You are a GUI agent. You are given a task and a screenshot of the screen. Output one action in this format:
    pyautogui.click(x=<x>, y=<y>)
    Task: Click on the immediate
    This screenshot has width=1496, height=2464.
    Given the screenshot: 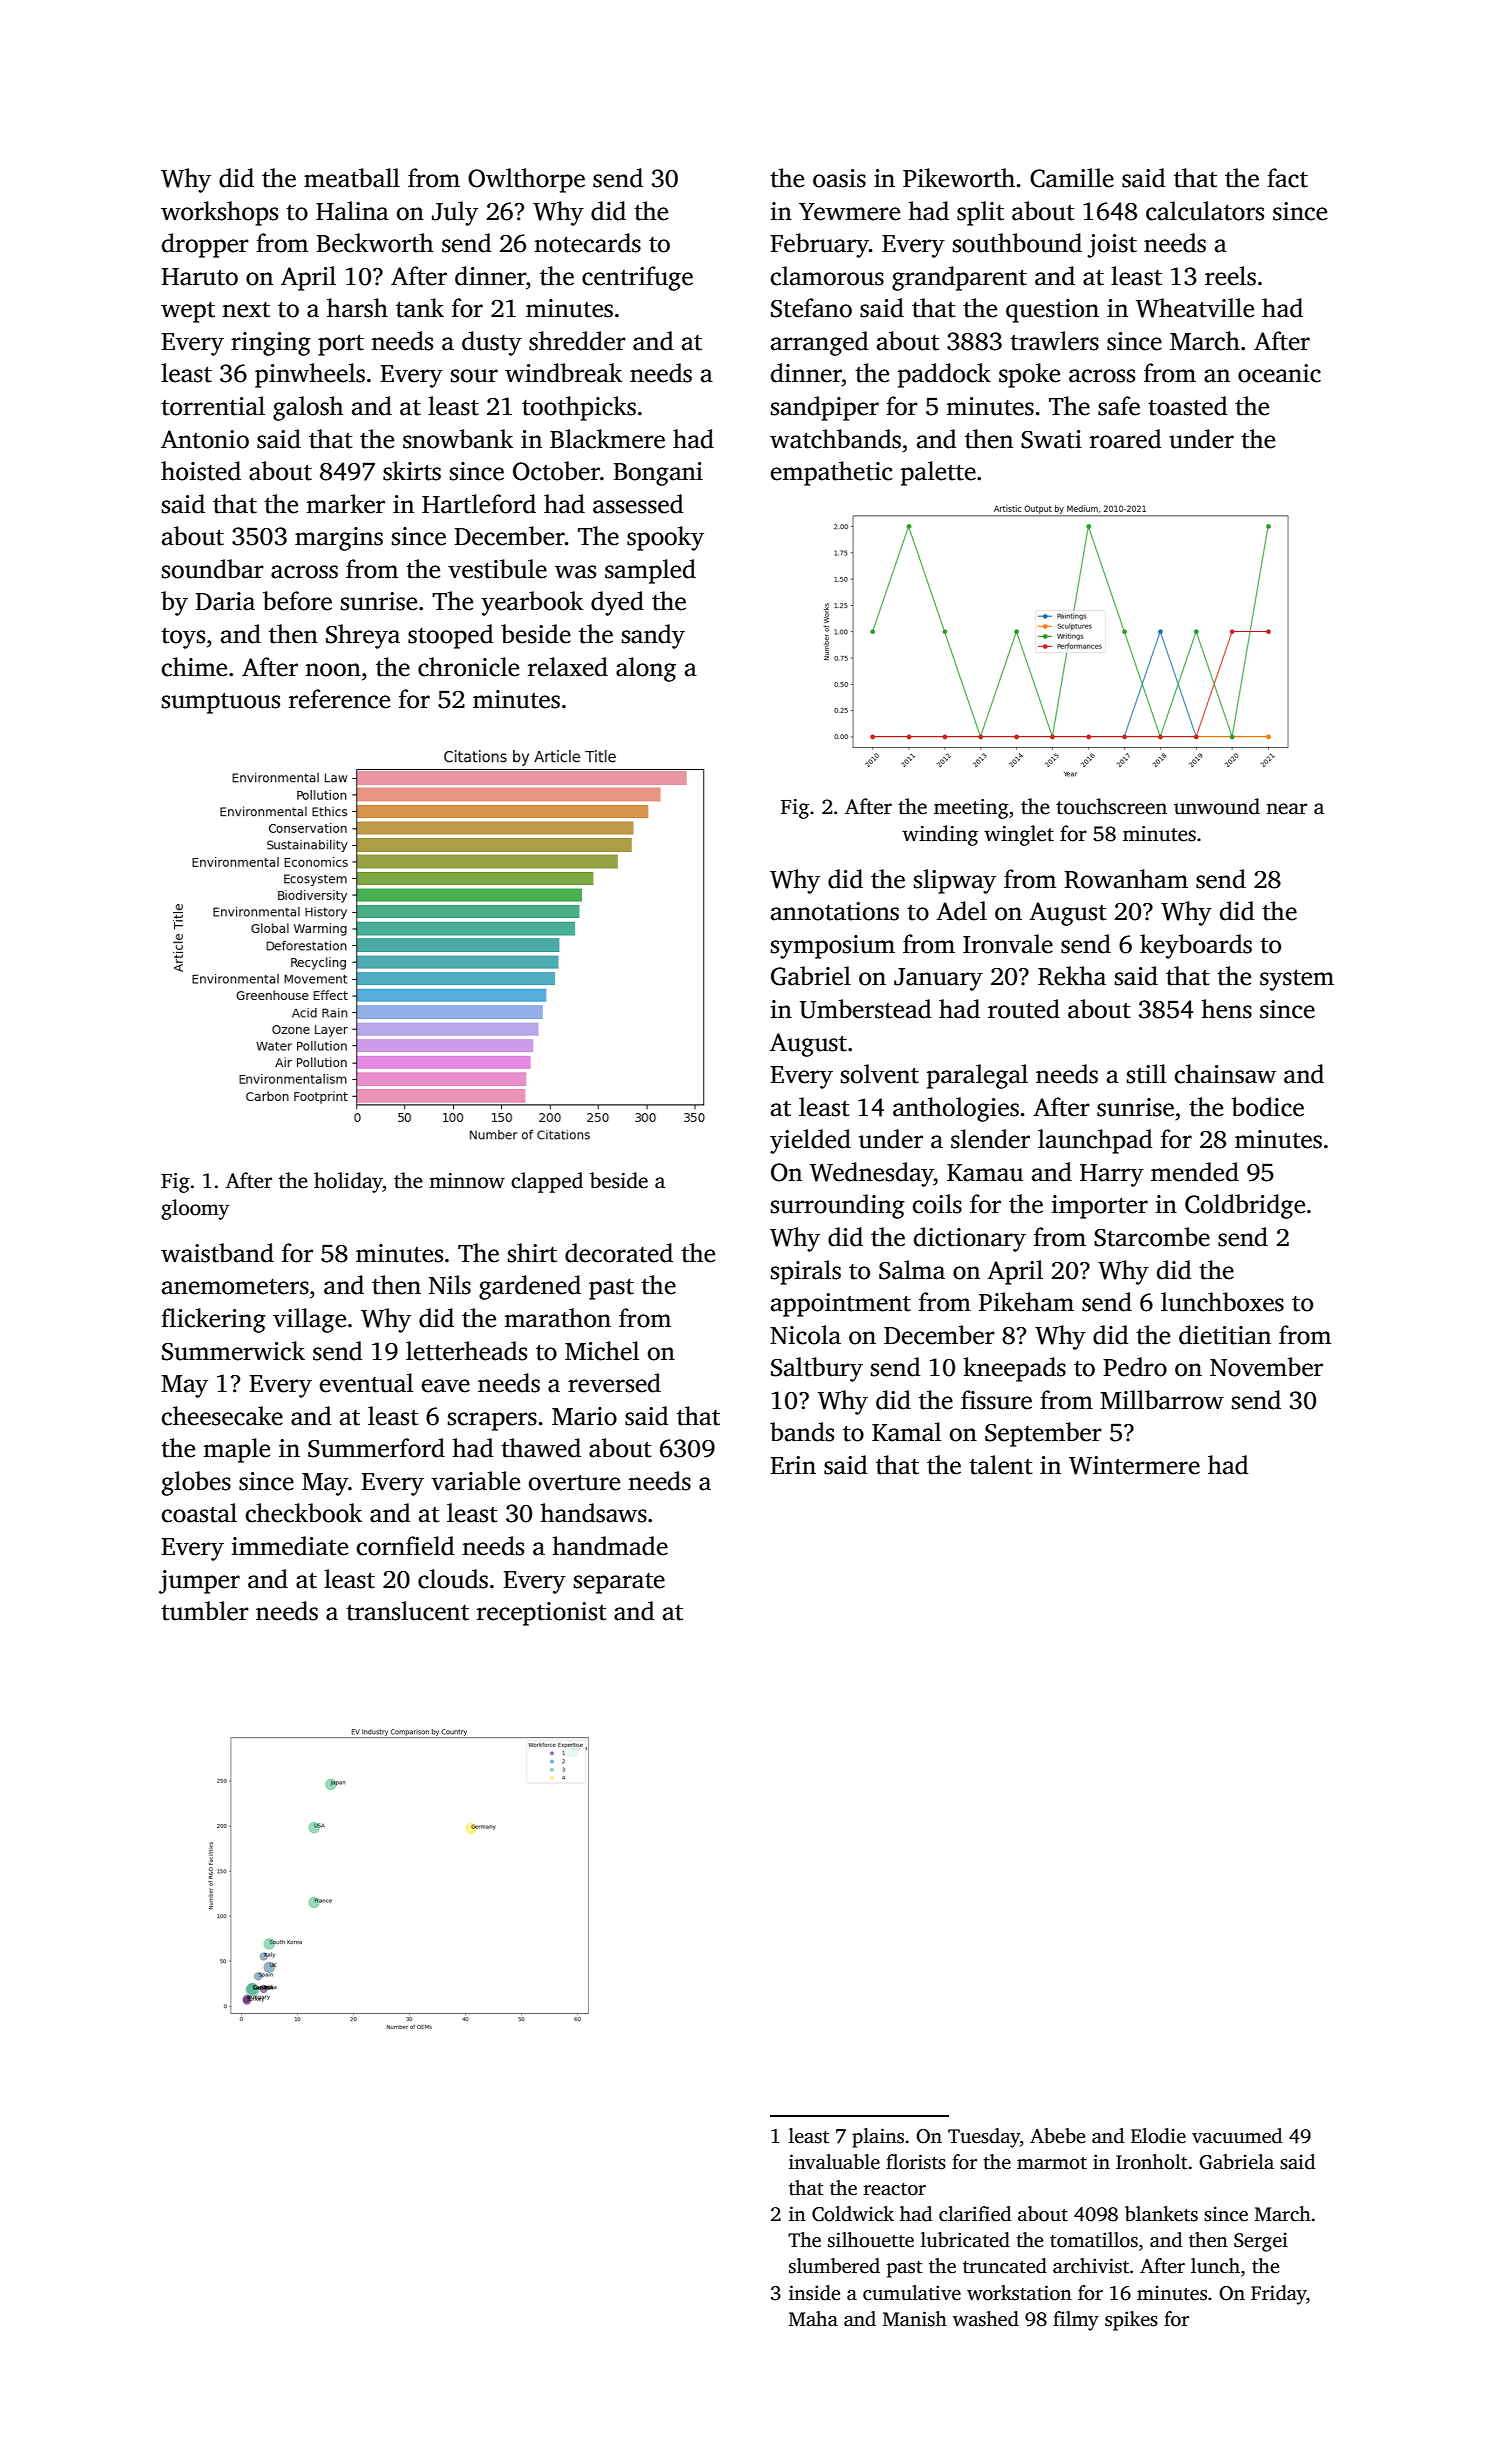 What is the action you would take?
    pyautogui.click(x=290, y=1546)
